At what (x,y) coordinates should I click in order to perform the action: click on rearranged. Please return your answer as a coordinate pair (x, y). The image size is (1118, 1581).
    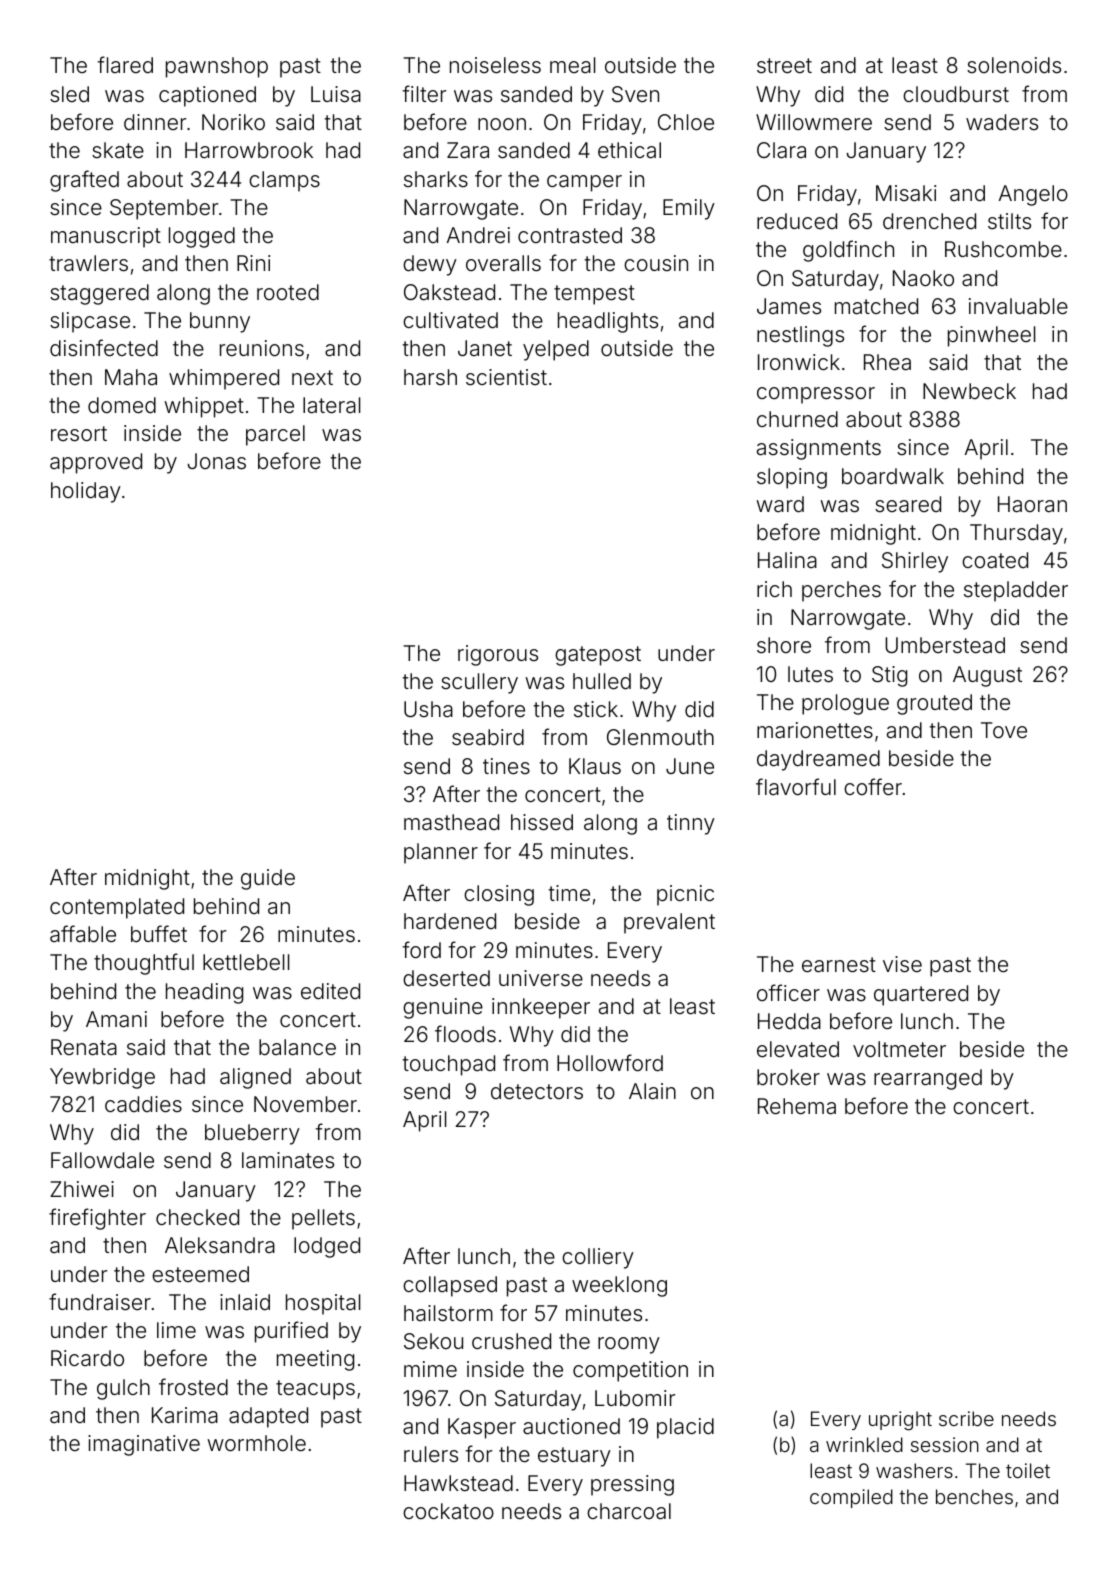
    Looking at the image, I should click on (928, 1079).
